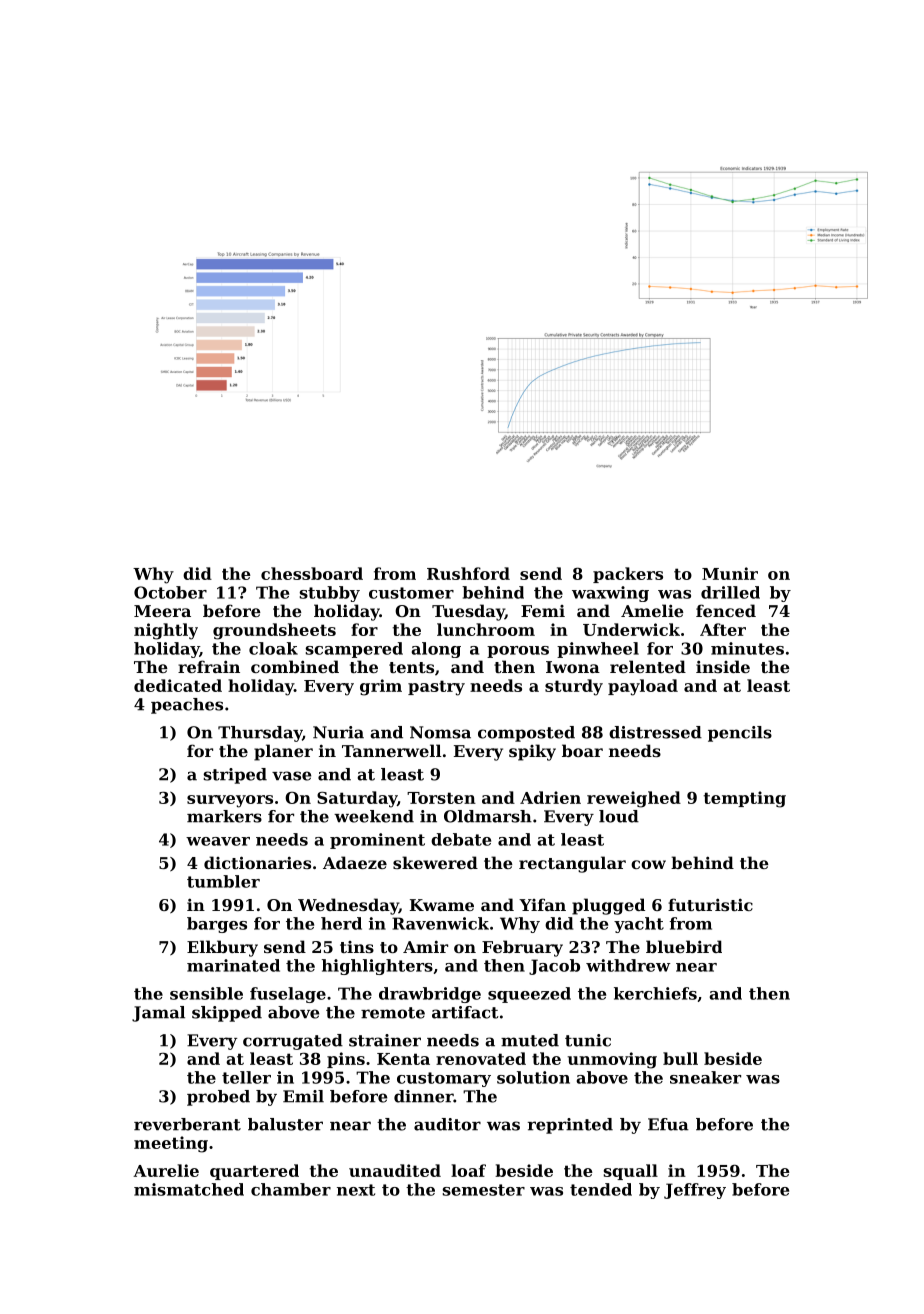 Image resolution: width=924 pixels, height=1314 pixels. Describe the element at coordinates (411, 667) in the screenshot. I see `tents` at that location.
